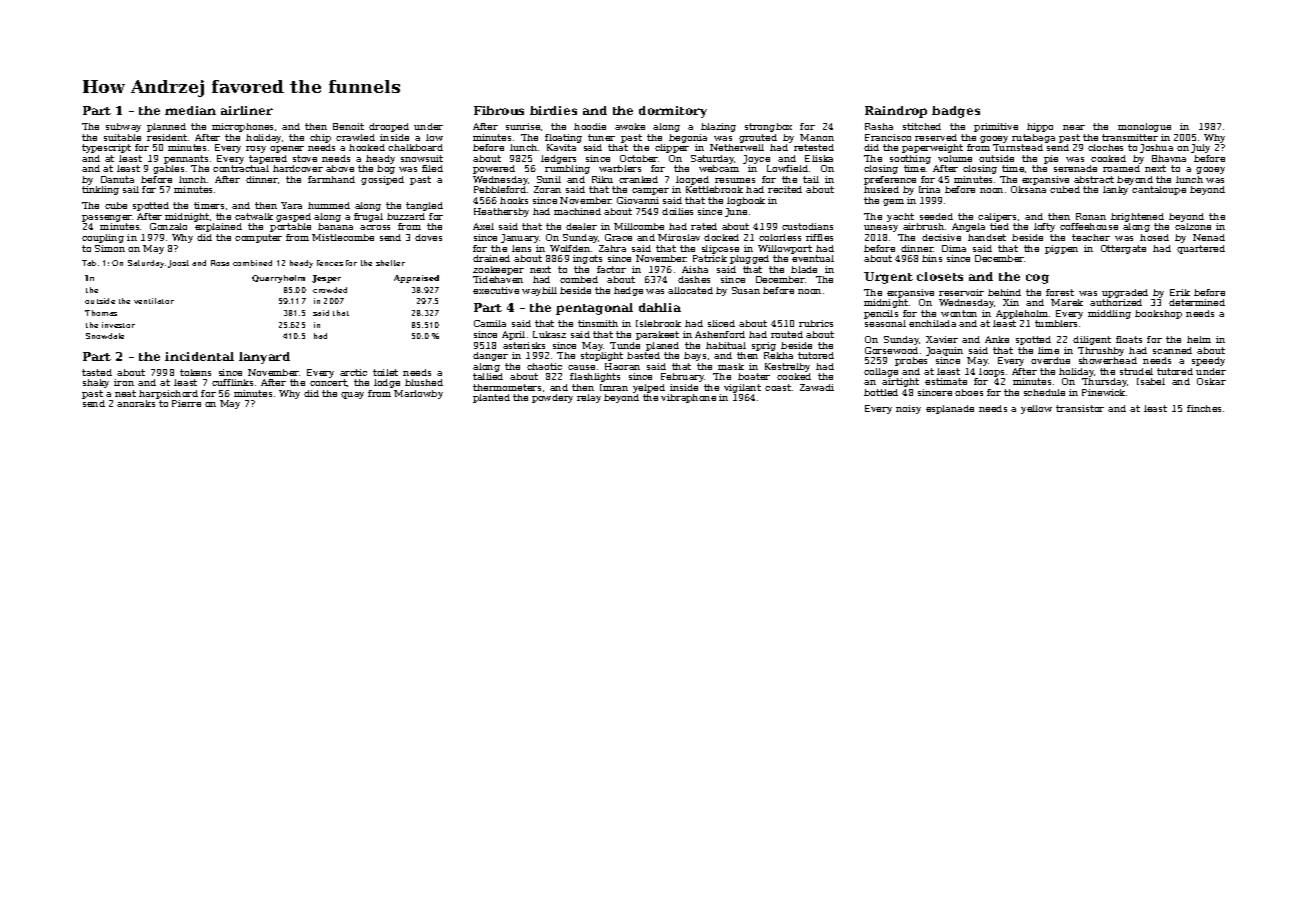 The image size is (1308, 924). Describe the element at coordinates (136, 403) in the image. I see `anoraks` at that location.
